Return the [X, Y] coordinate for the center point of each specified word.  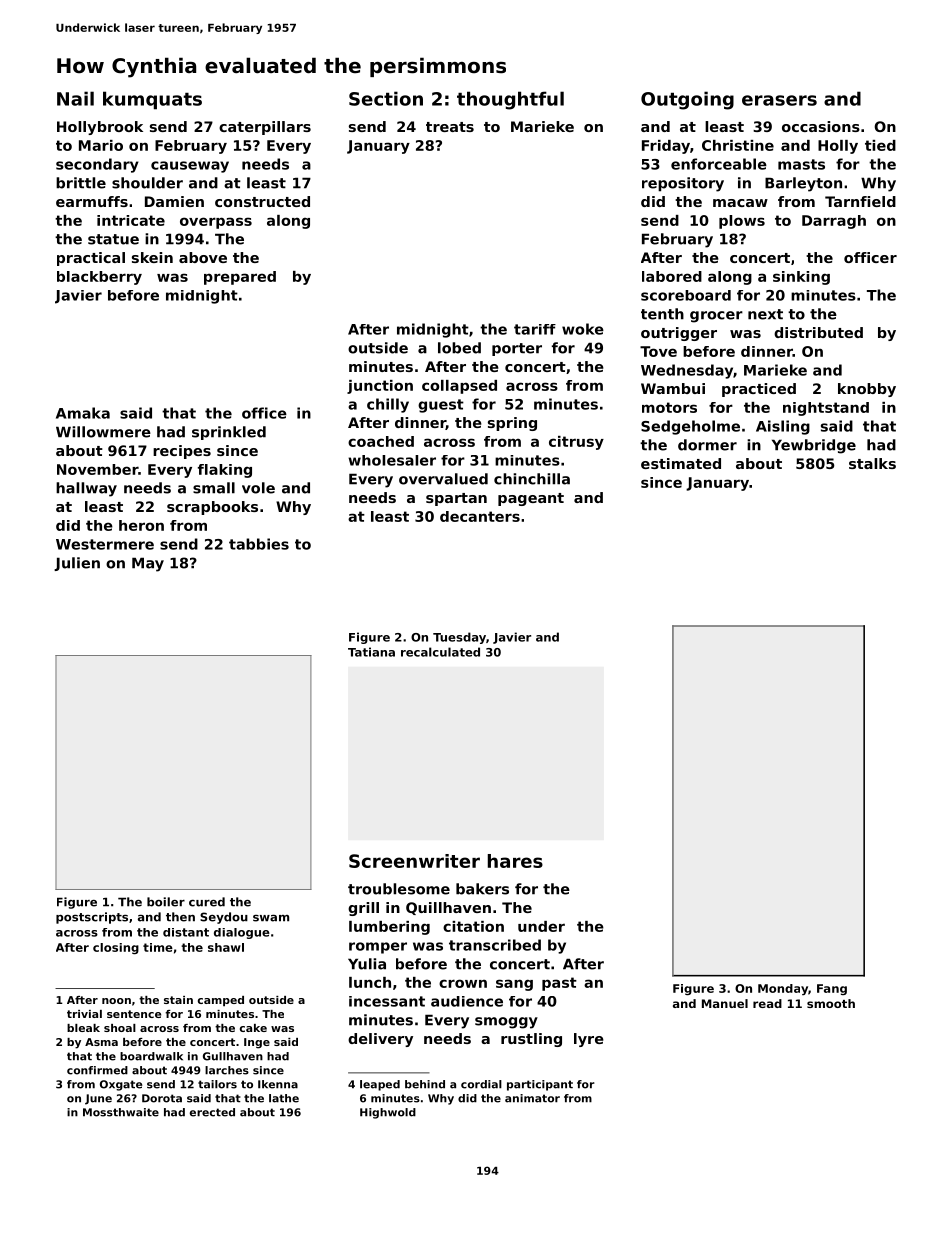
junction [380, 387]
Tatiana [371, 652]
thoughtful [510, 100]
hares [515, 861]
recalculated [440, 652]
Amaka [83, 413]
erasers [779, 100]
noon [116, 1001]
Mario [101, 145]
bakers [482, 889]
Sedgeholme [690, 427]
